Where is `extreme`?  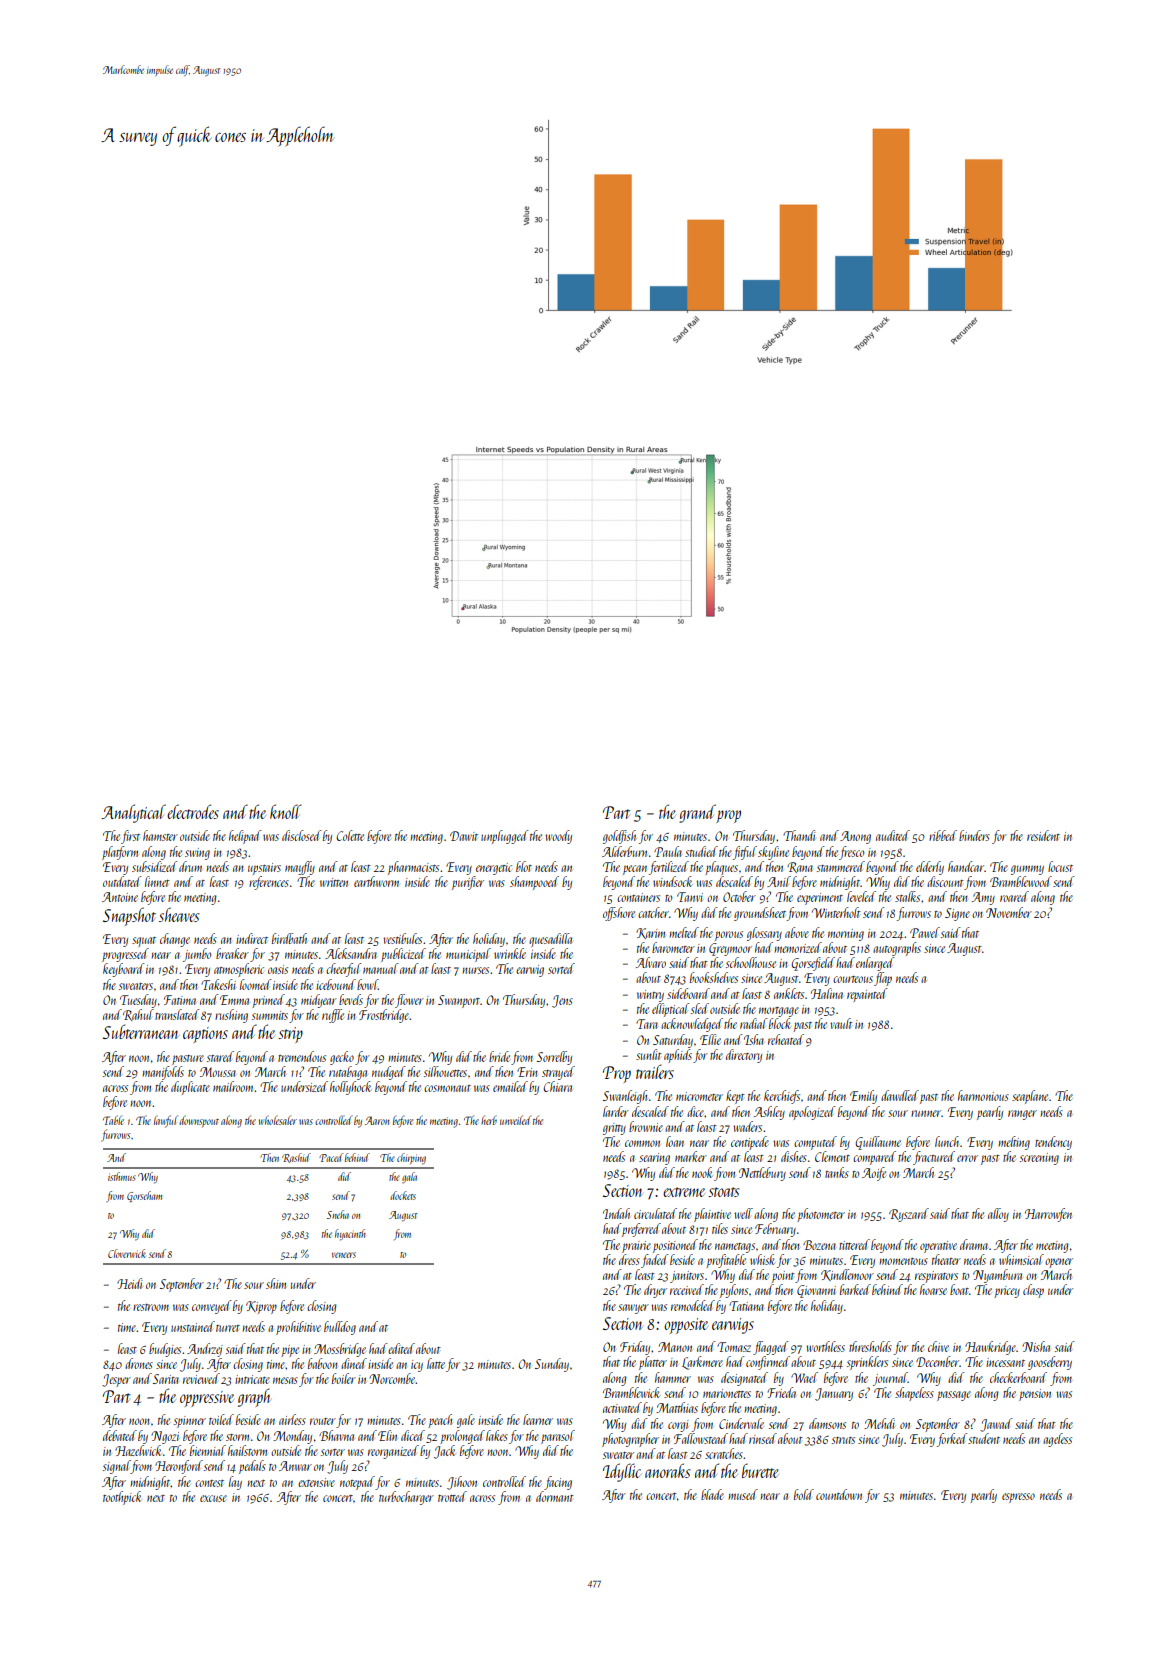 extreme is located at coordinates (684, 1192).
